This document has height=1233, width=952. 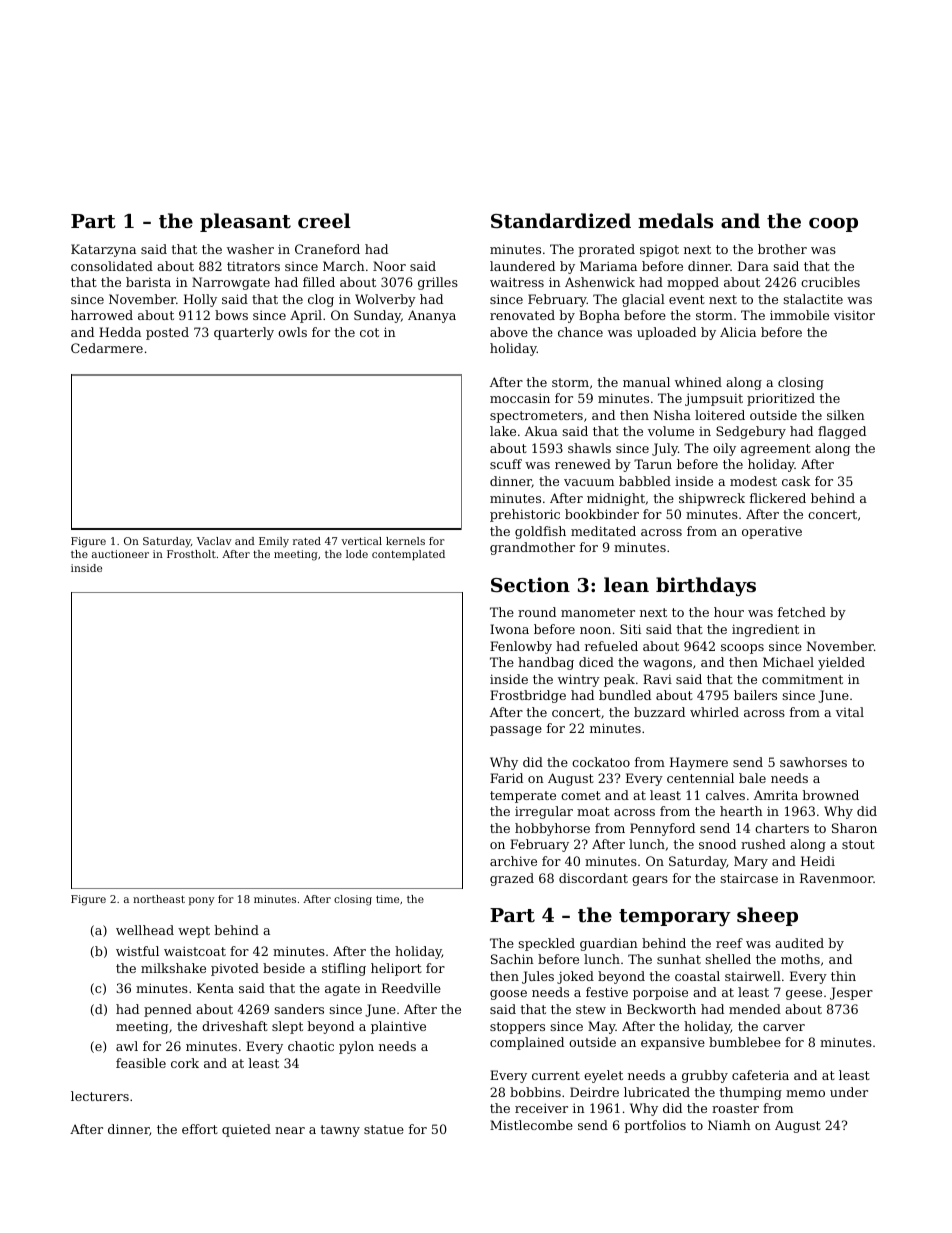 I want to click on Ravenmoor, so click(x=836, y=878).
